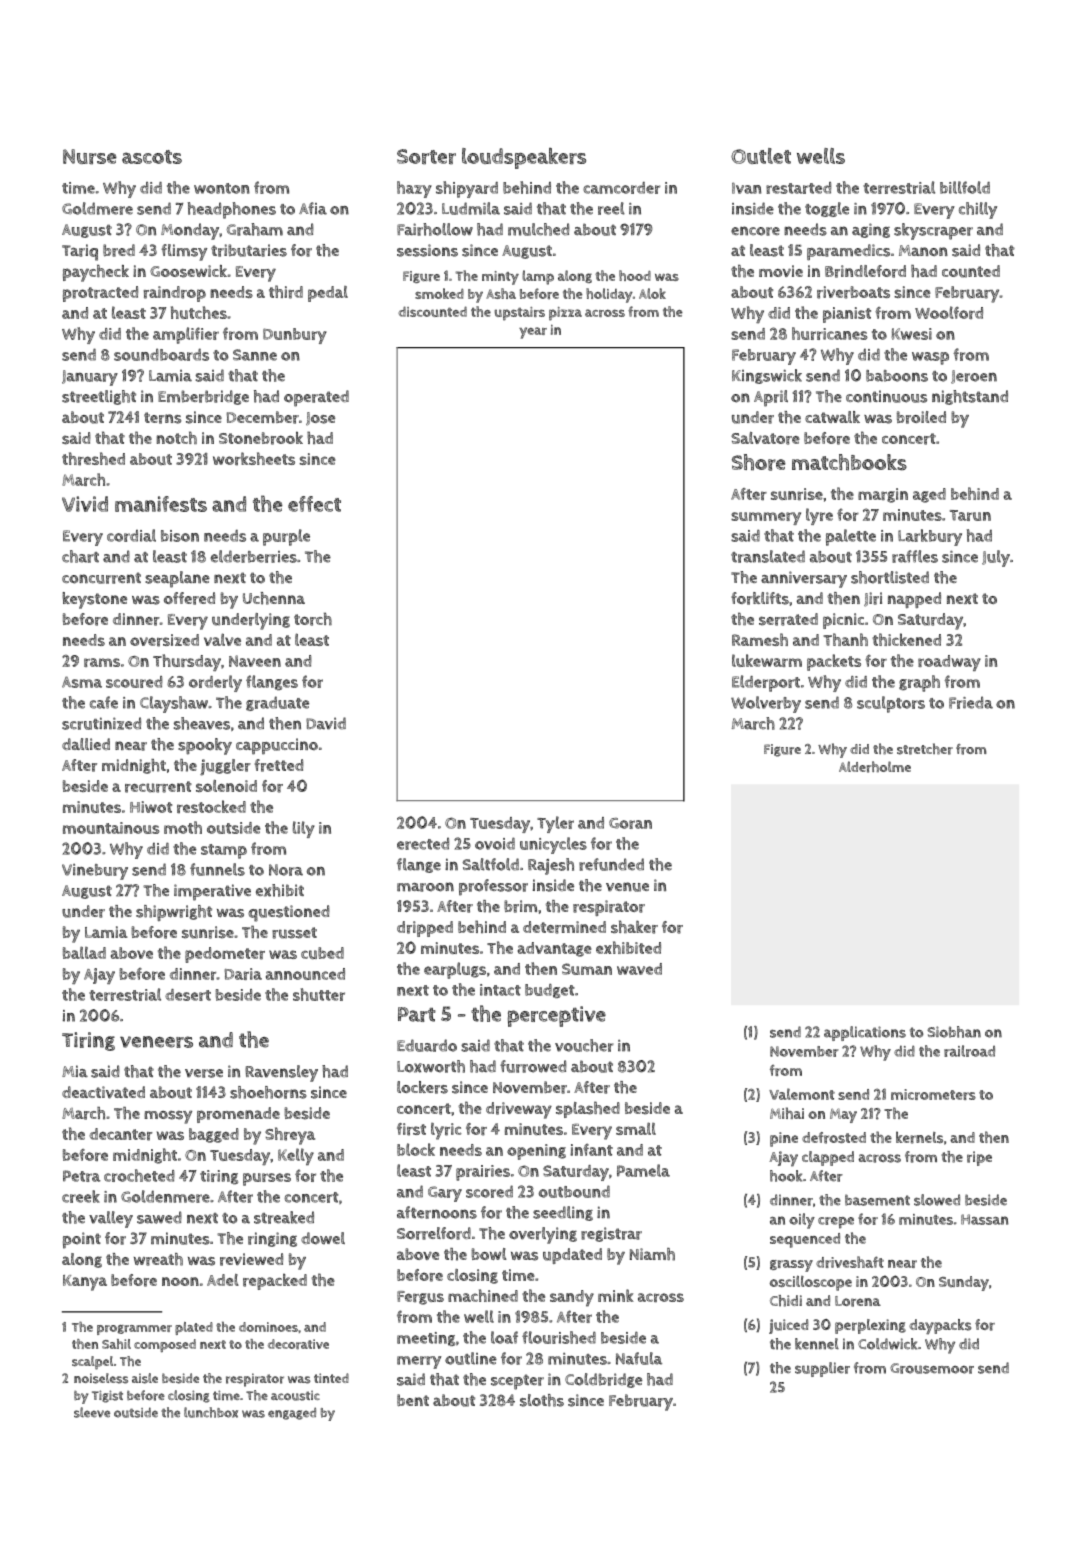  I want to click on torch, so click(313, 619).
